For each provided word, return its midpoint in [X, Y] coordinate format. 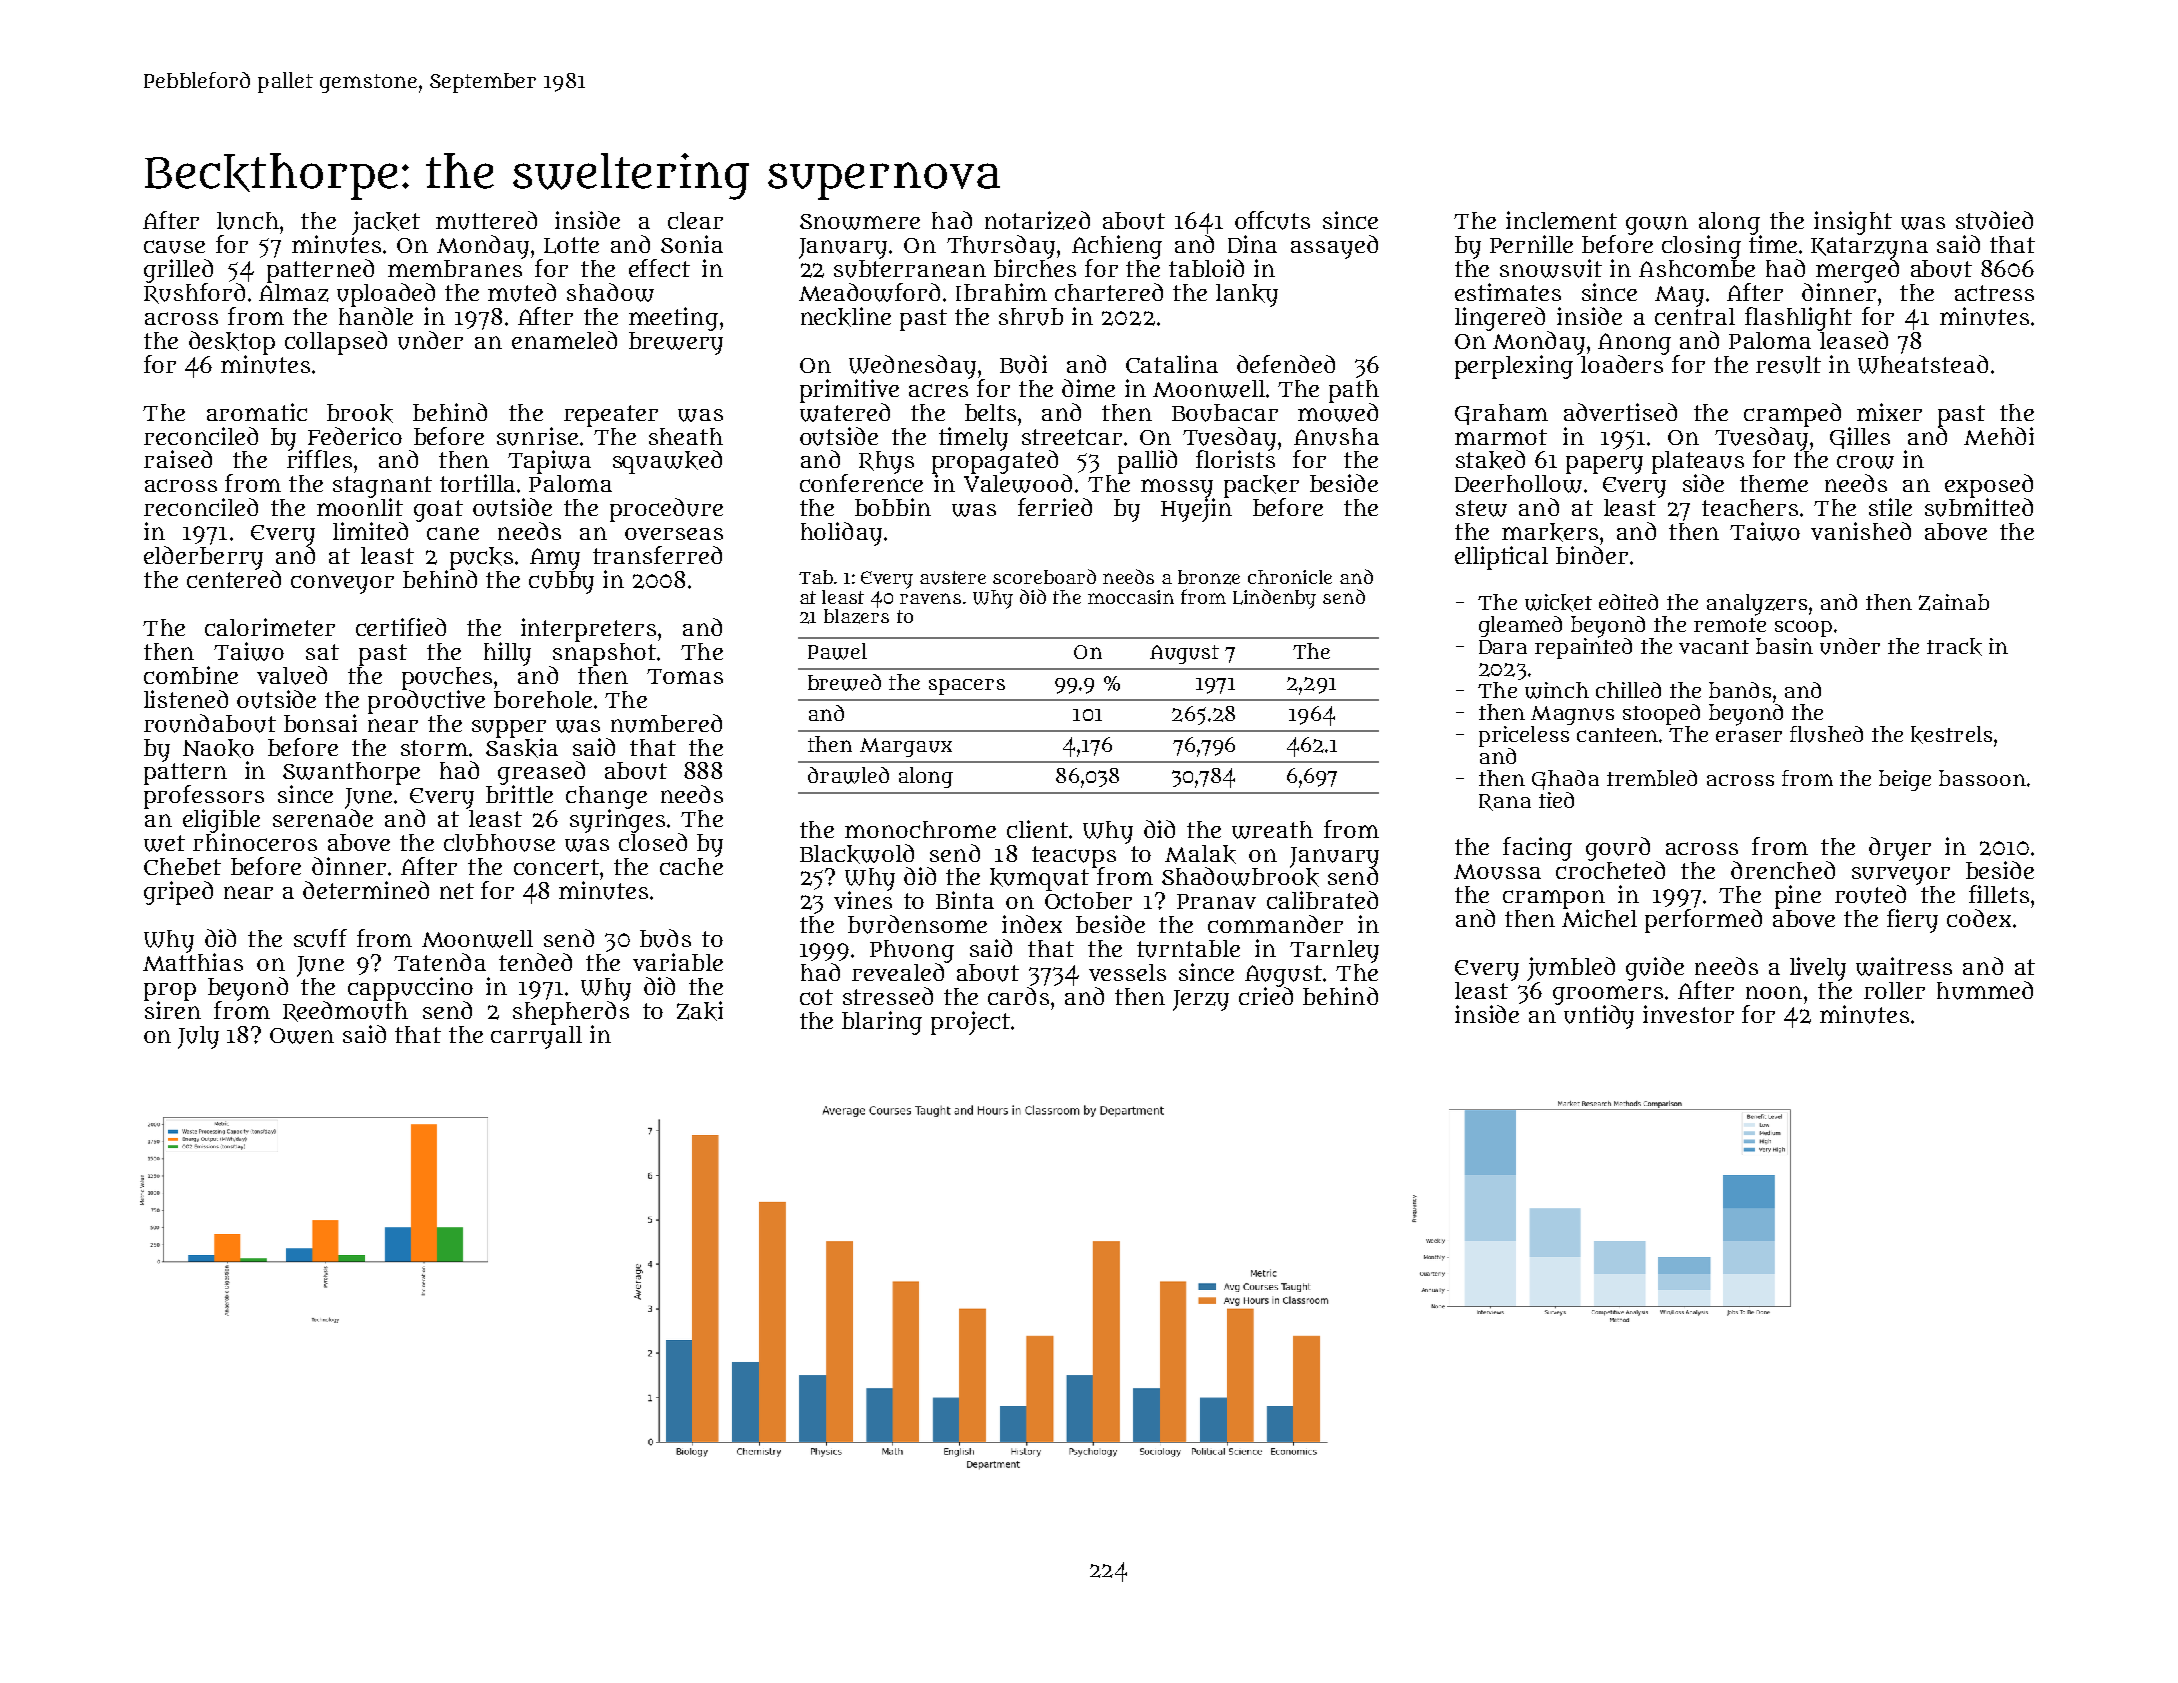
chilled [1628, 690]
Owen [302, 1036]
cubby [561, 582]
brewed [844, 682]
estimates [1508, 292]
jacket [386, 223]
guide [1655, 969]
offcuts [1272, 220]
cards [1018, 996]
